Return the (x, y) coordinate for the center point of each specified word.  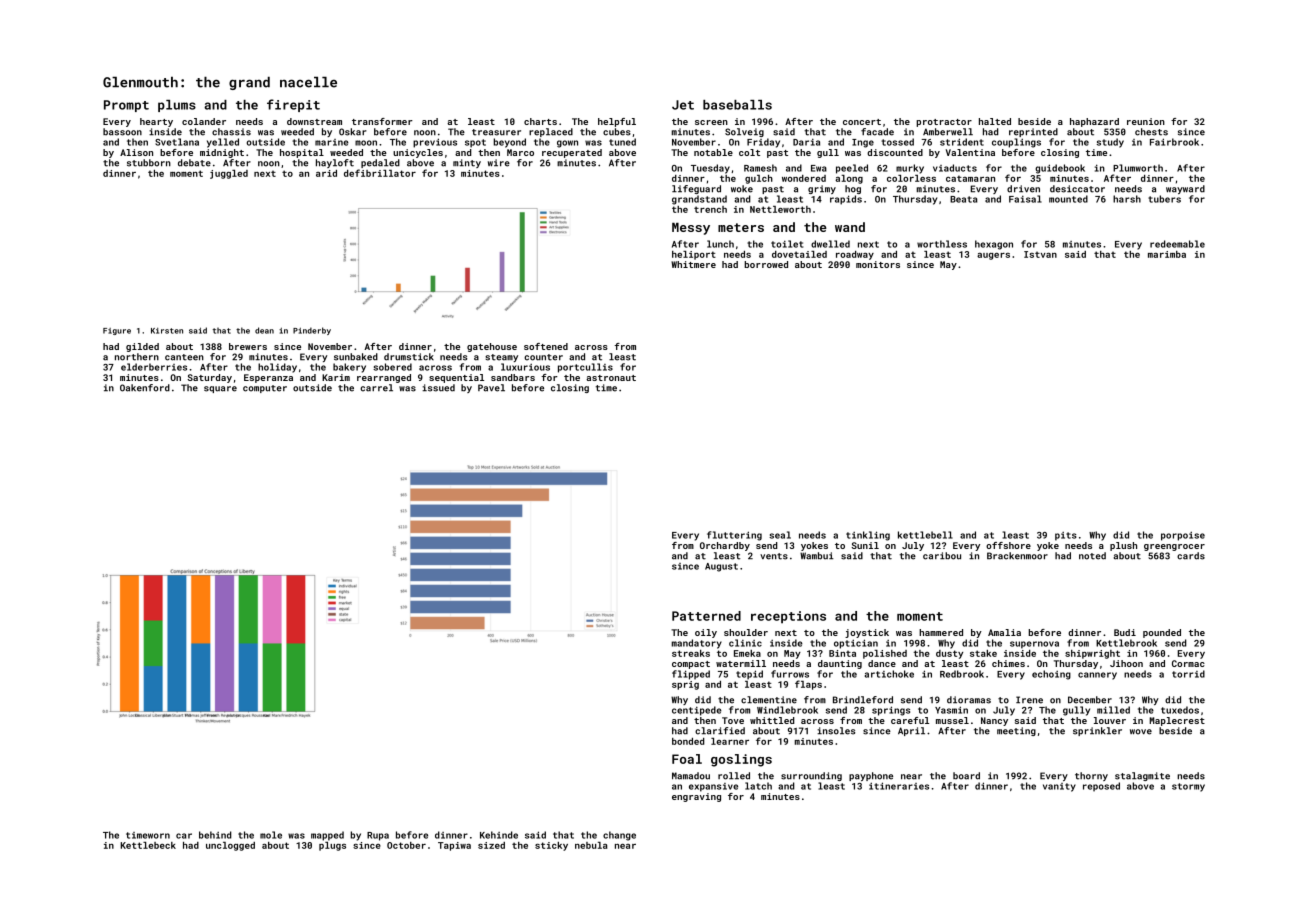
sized (491, 845)
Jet (683, 105)
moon (366, 143)
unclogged (230, 846)
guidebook (1060, 169)
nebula (591, 845)
